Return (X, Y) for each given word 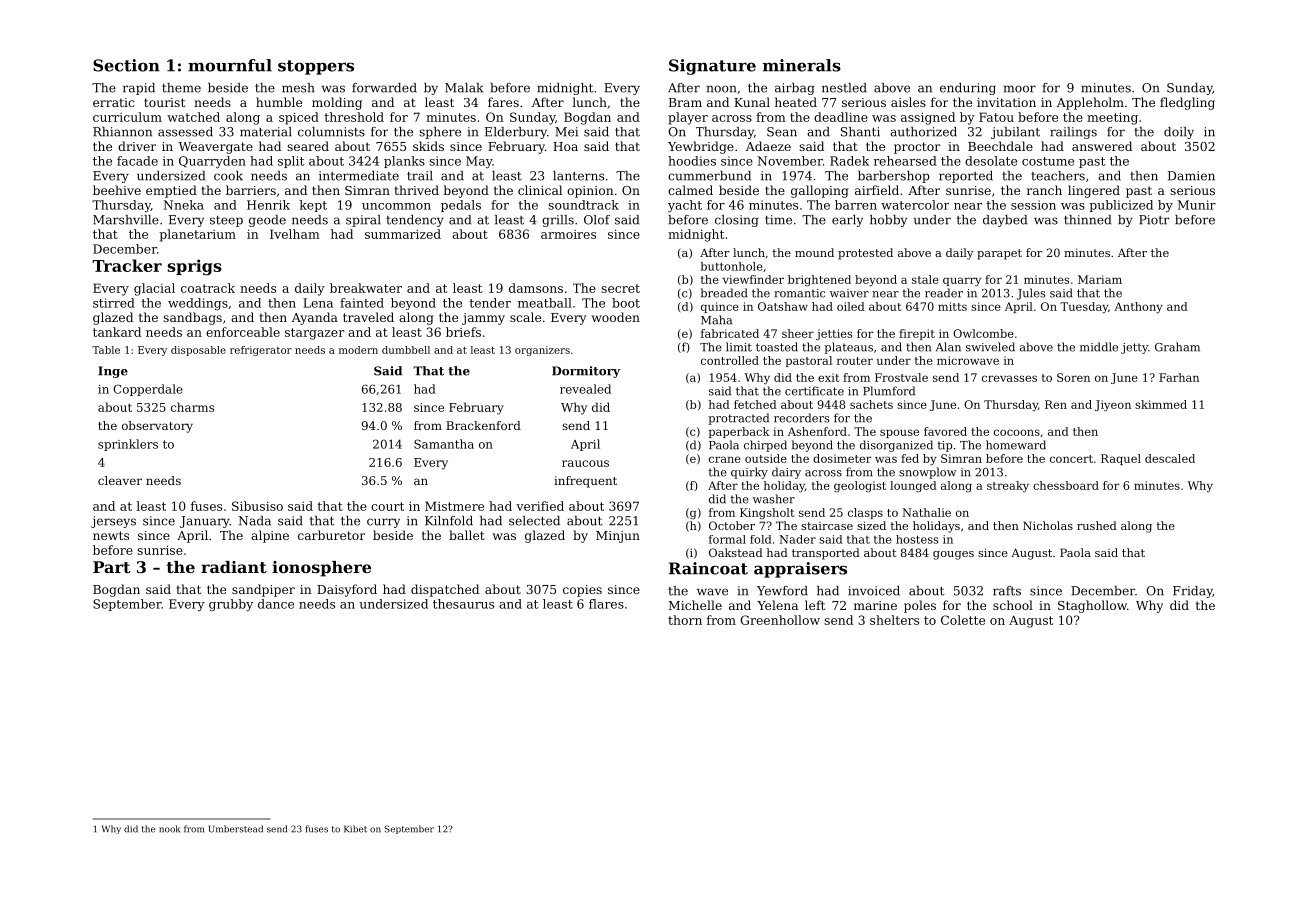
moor (1020, 89)
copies (582, 591)
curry (383, 523)
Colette (963, 620)
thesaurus (463, 604)
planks (404, 162)
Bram (685, 102)
